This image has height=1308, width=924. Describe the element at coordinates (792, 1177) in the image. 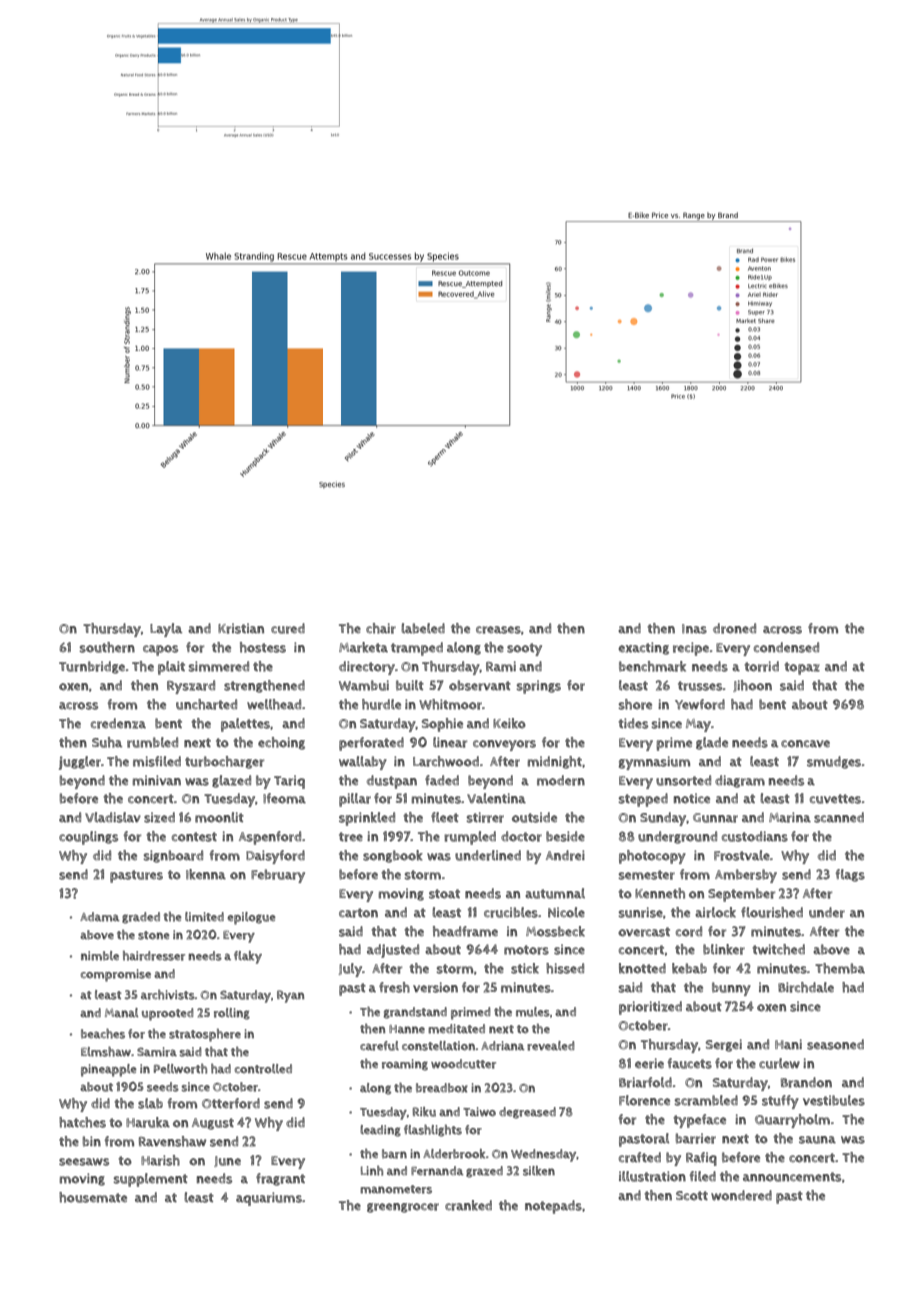

I see `announcements` at that location.
